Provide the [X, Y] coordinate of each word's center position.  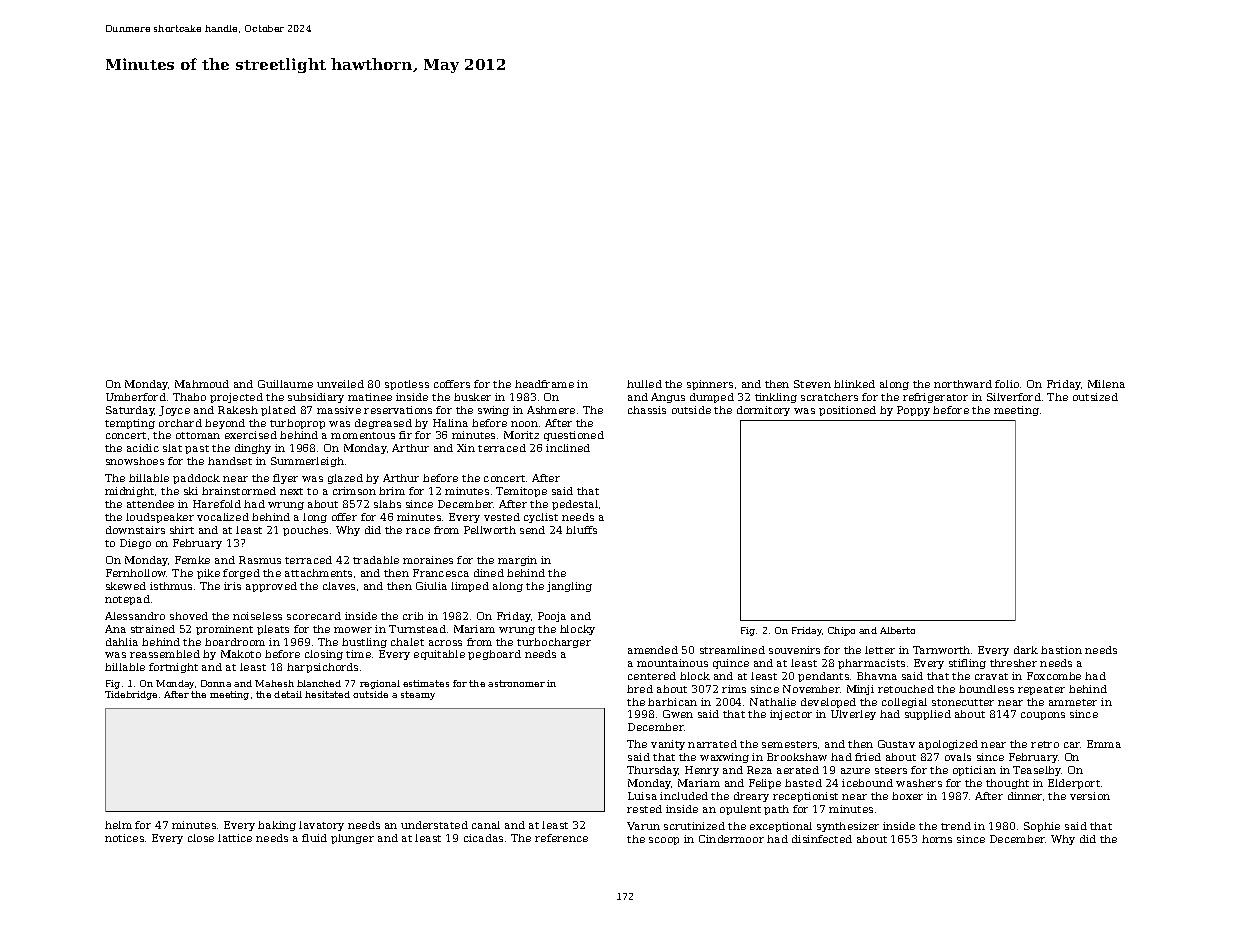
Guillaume [285, 384]
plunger [352, 839]
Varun [643, 826]
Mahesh [274, 683]
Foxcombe [1054, 676]
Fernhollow [136, 573]
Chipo [841, 631]
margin [517, 561]
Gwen [678, 714]
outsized [1095, 397]
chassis [647, 410]
